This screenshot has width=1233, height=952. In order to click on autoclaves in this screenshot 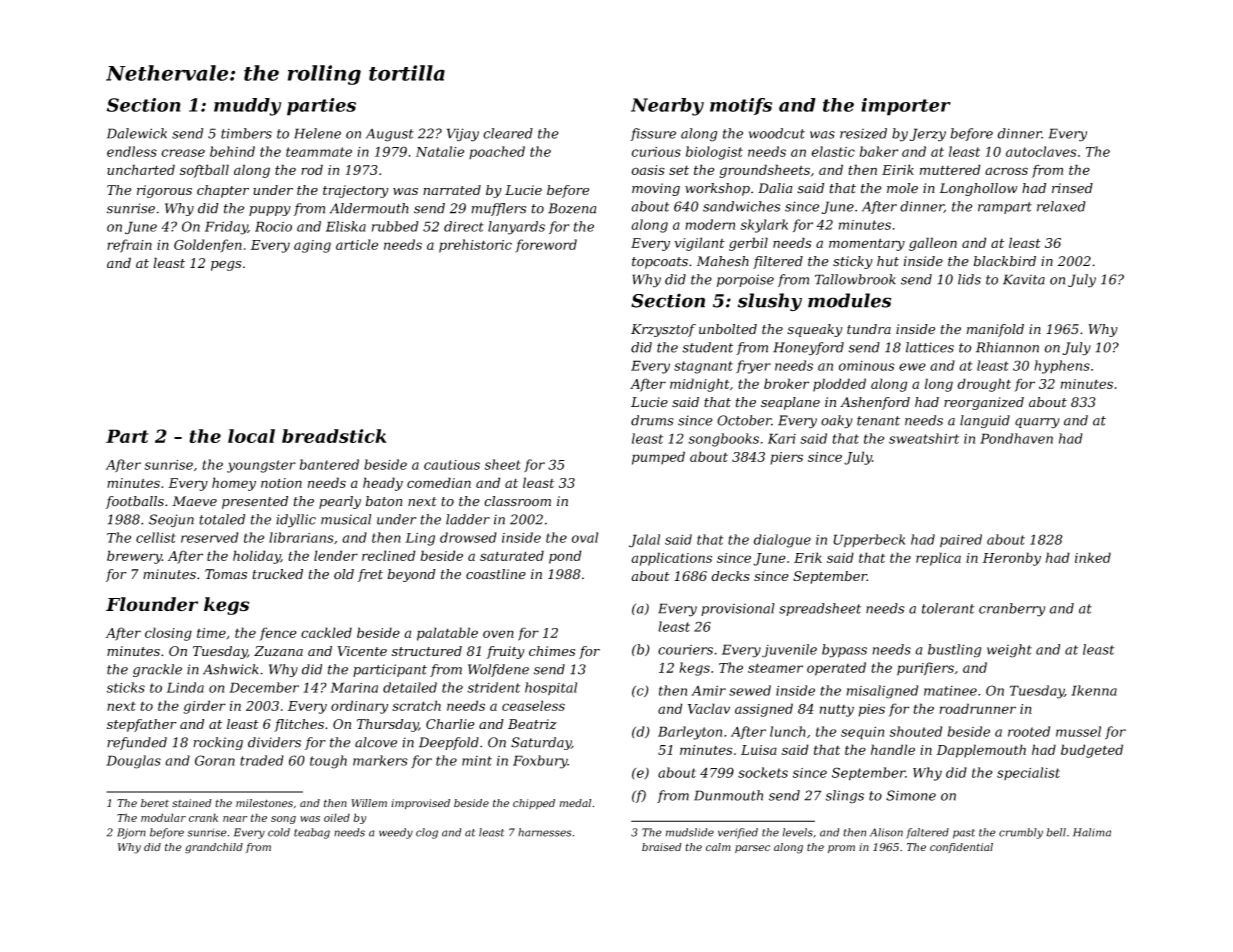, I will do `click(1041, 151)`.
